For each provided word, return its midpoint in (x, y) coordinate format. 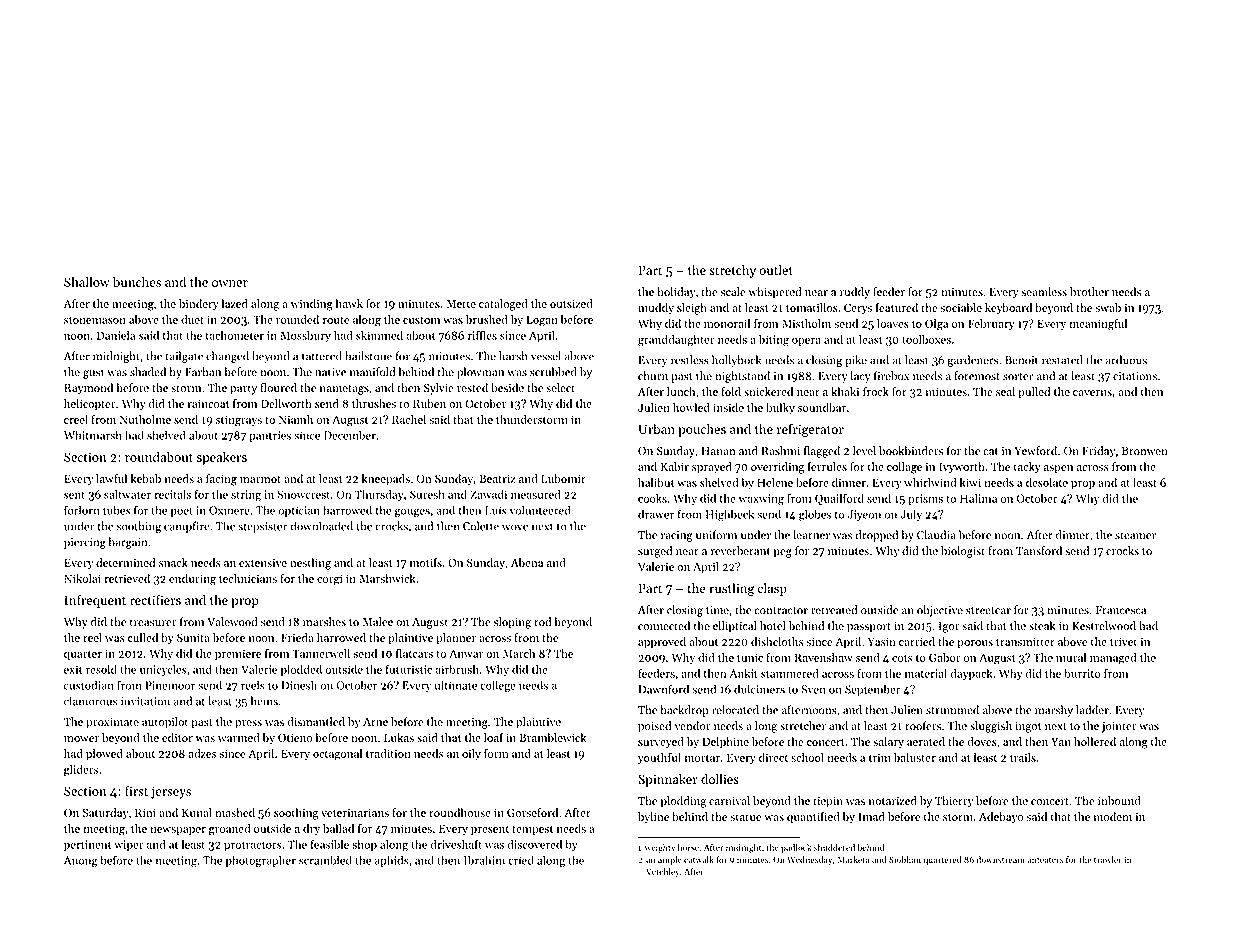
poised (654, 727)
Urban (657, 429)
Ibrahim (484, 860)
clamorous (90, 701)
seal (1005, 391)
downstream (1000, 859)
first (136, 790)
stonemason (95, 320)
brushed (487, 319)
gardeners (972, 361)
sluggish (991, 727)
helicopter (90, 405)
